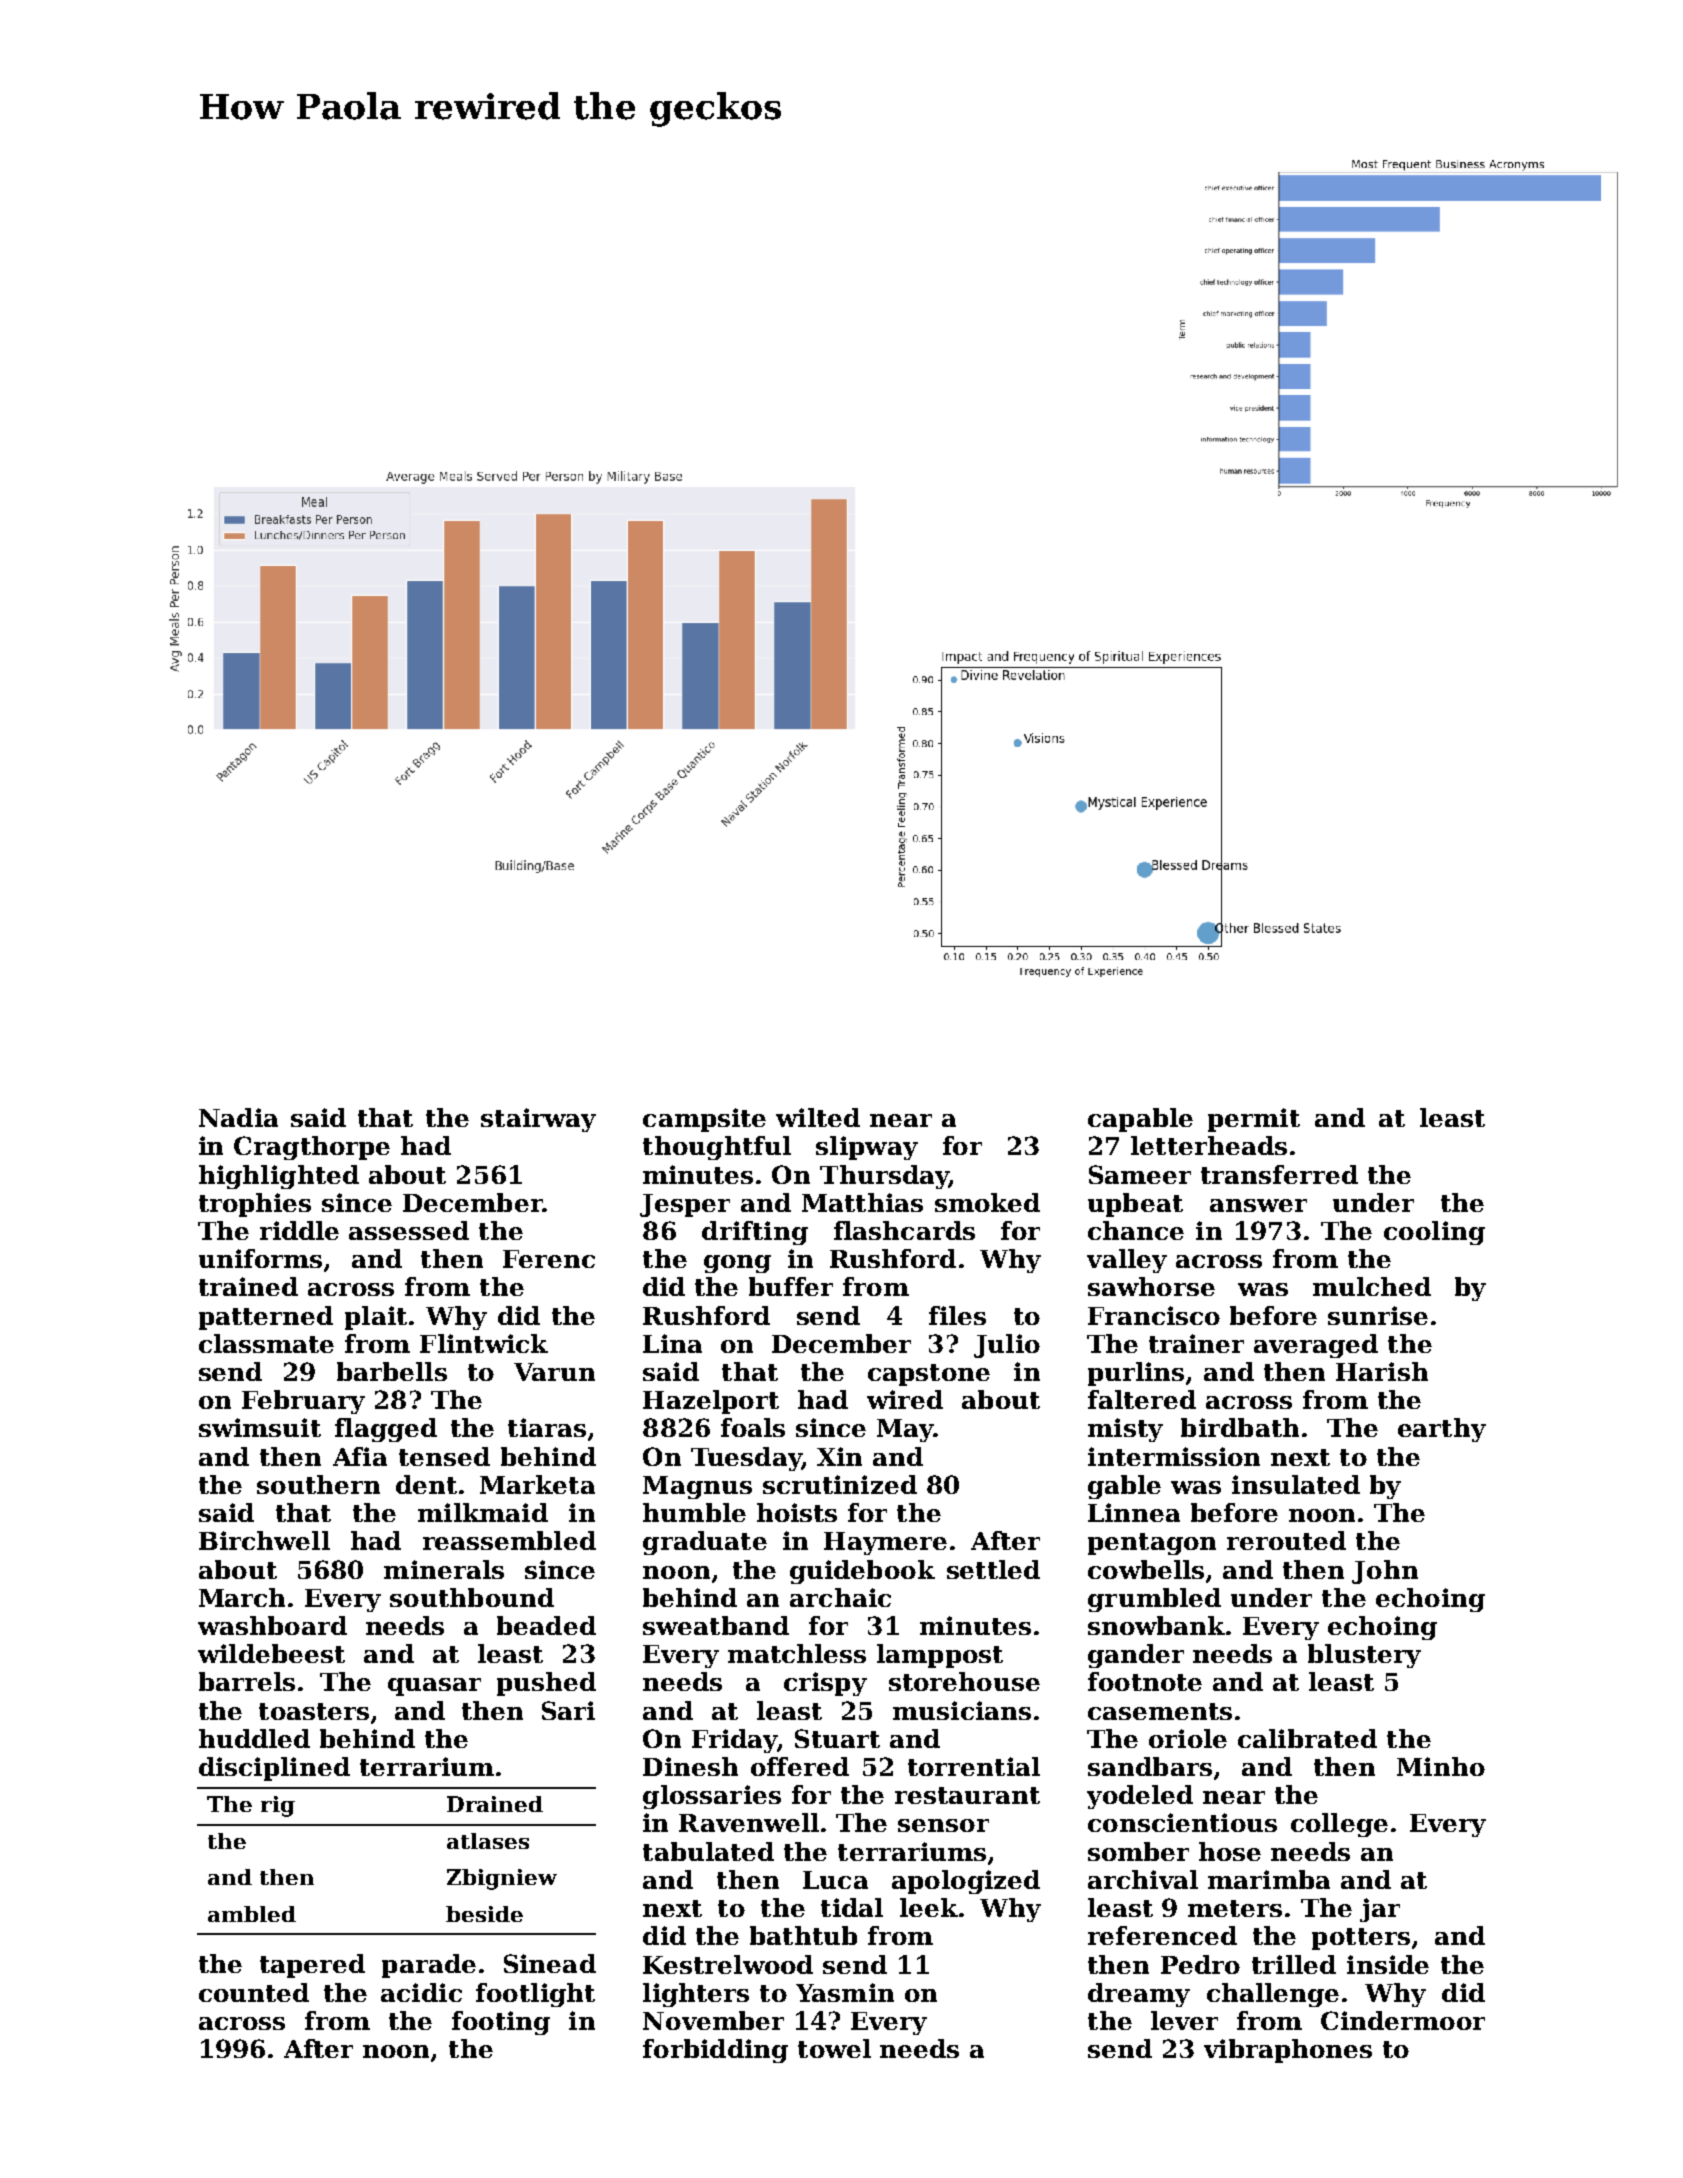 The width and height of the image is (1683, 2178). I want to click on Haymere, so click(885, 1543).
